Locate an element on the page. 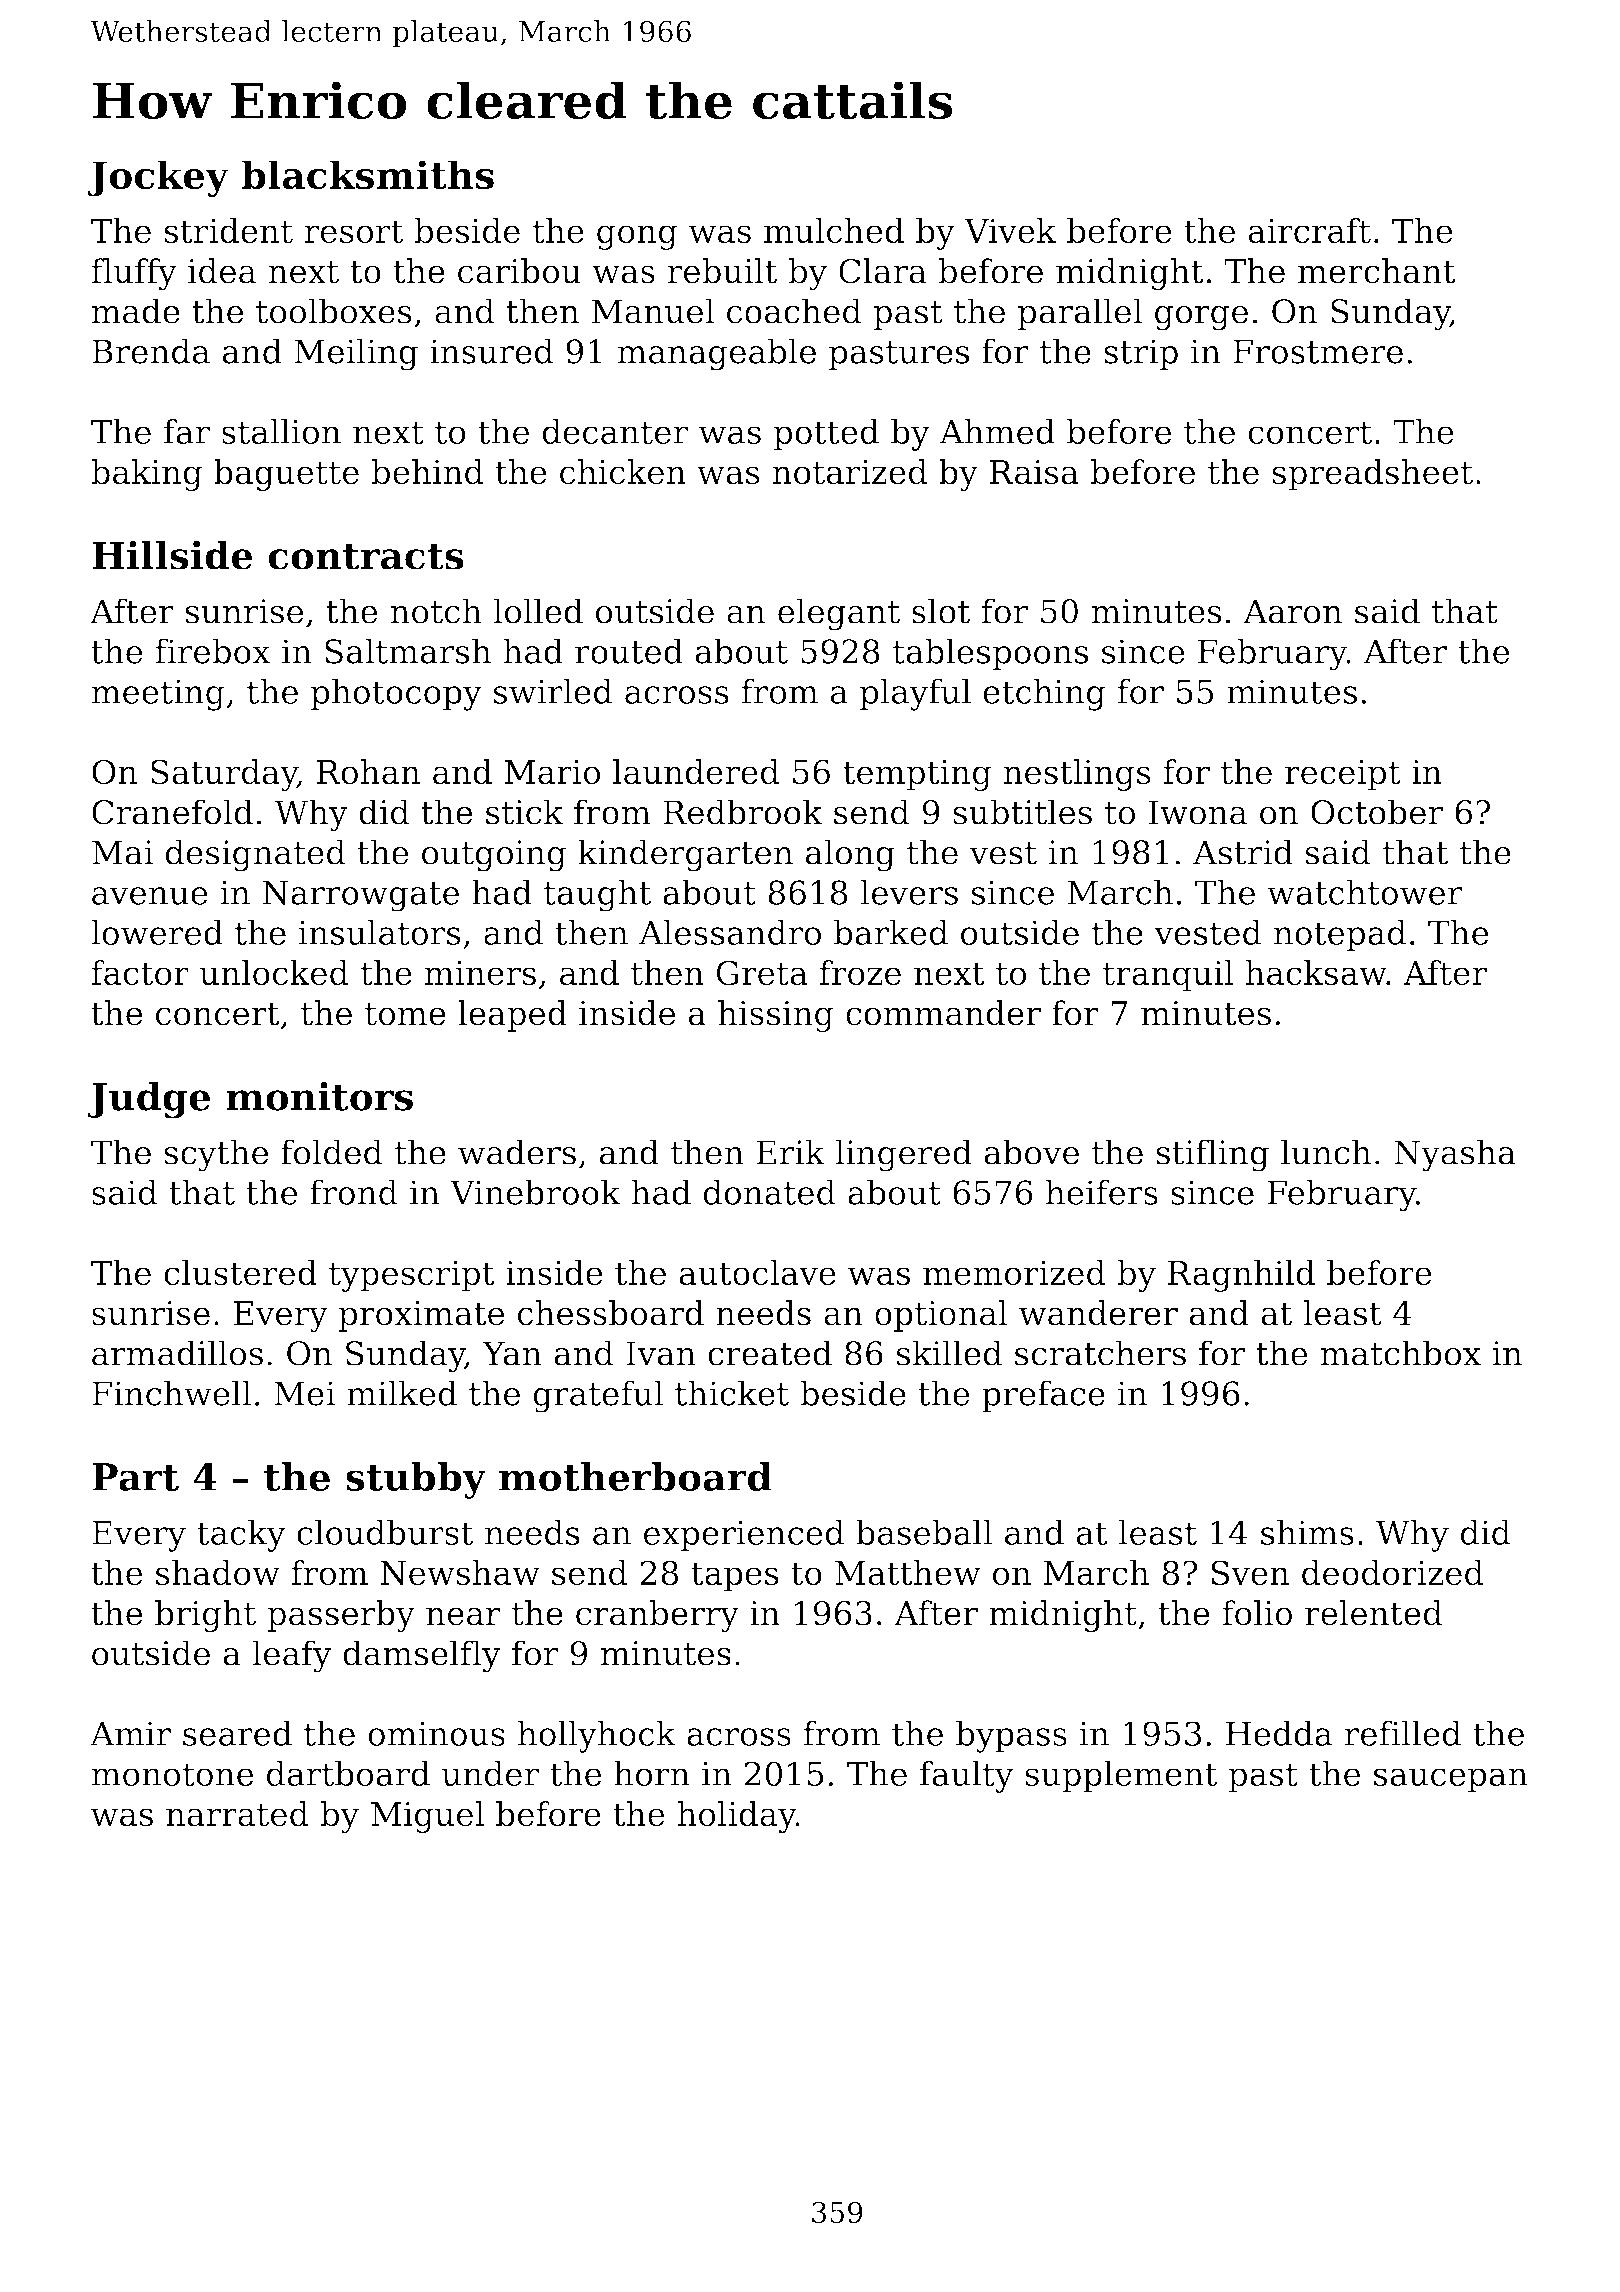 Image resolution: width=1620 pixels, height=2292 pixels. aircraft is located at coordinates (1309, 231).
